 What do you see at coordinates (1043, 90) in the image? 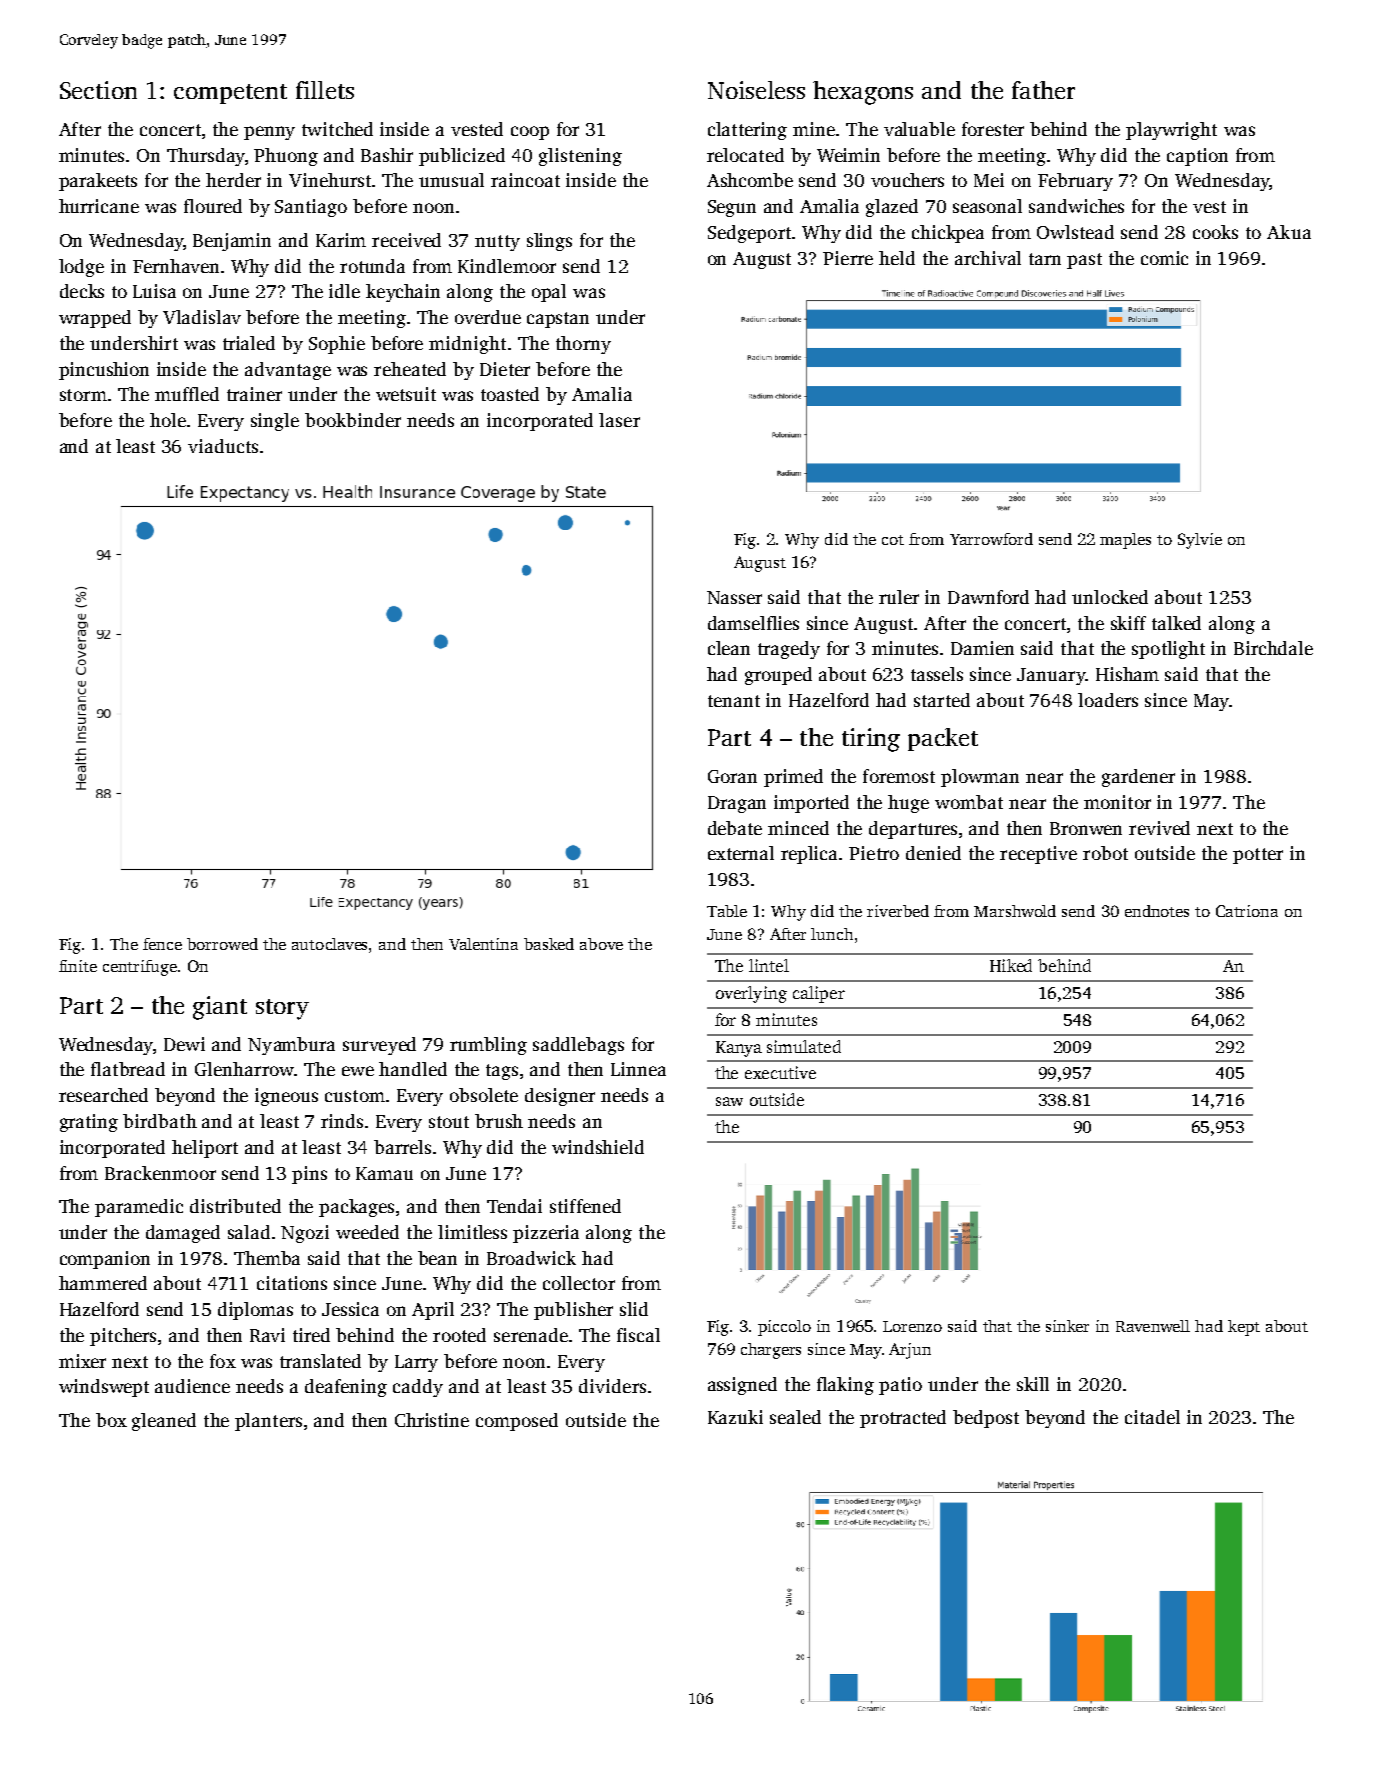
I see `father` at bounding box center [1043, 90].
